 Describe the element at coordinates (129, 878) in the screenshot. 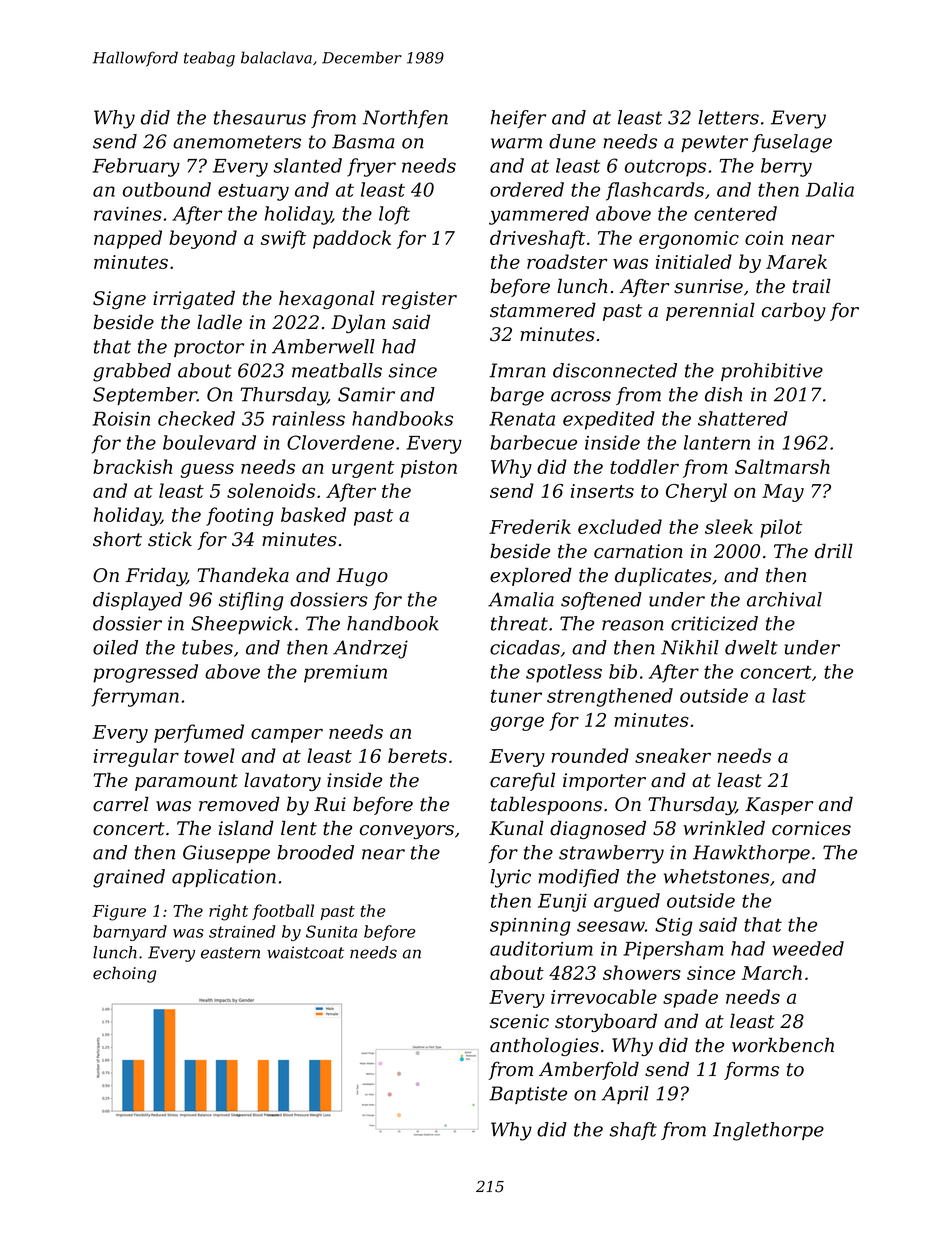

I see `grained` at that location.
